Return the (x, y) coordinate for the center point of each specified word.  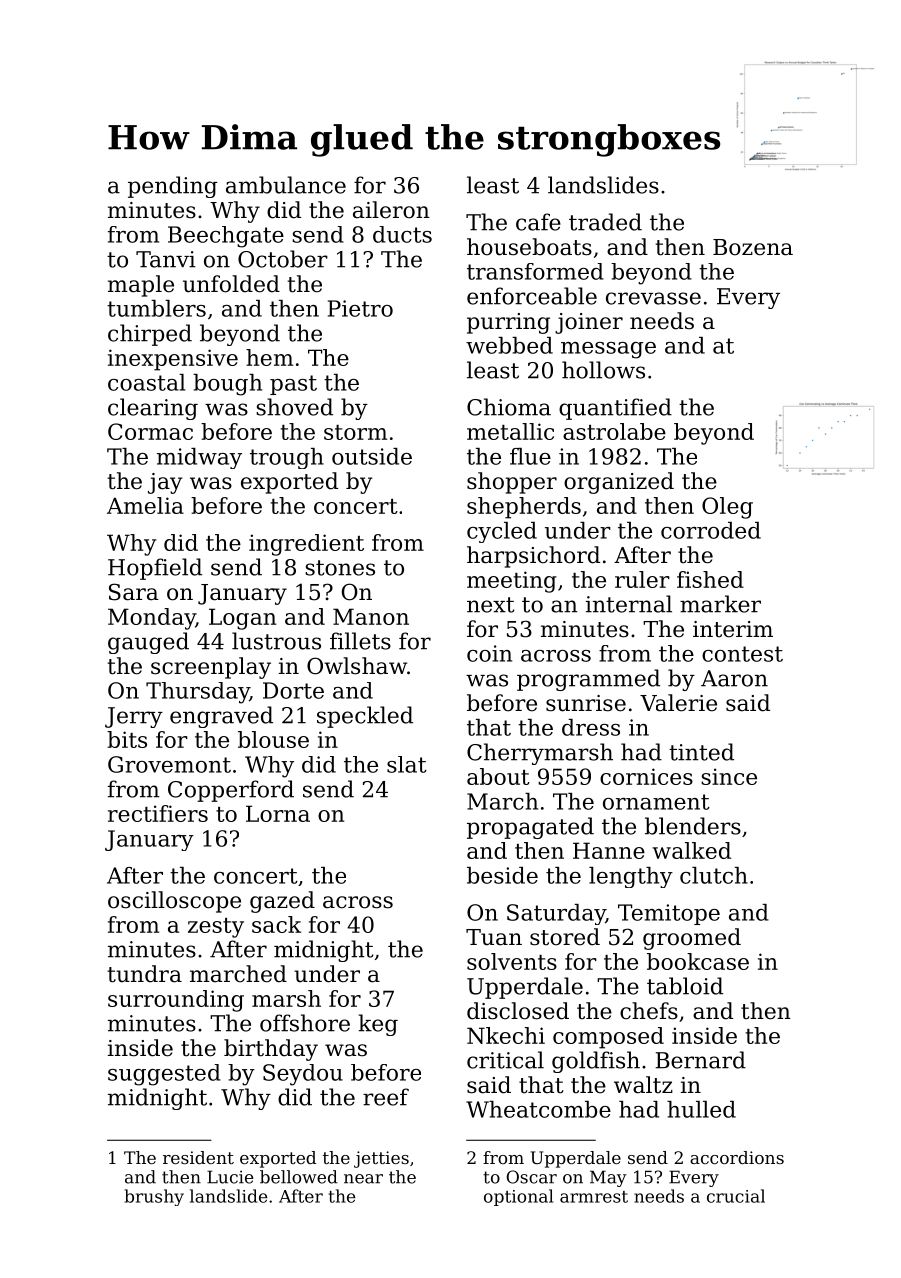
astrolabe (614, 431)
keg (378, 1025)
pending (172, 187)
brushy (154, 1197)
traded (605, 222)
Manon (371, 616)
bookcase (698, 961)
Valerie (678, 703)
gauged (148, 643)
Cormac (150, 431)
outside (372, 456)
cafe (538, 222)
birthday (271, 1050)
